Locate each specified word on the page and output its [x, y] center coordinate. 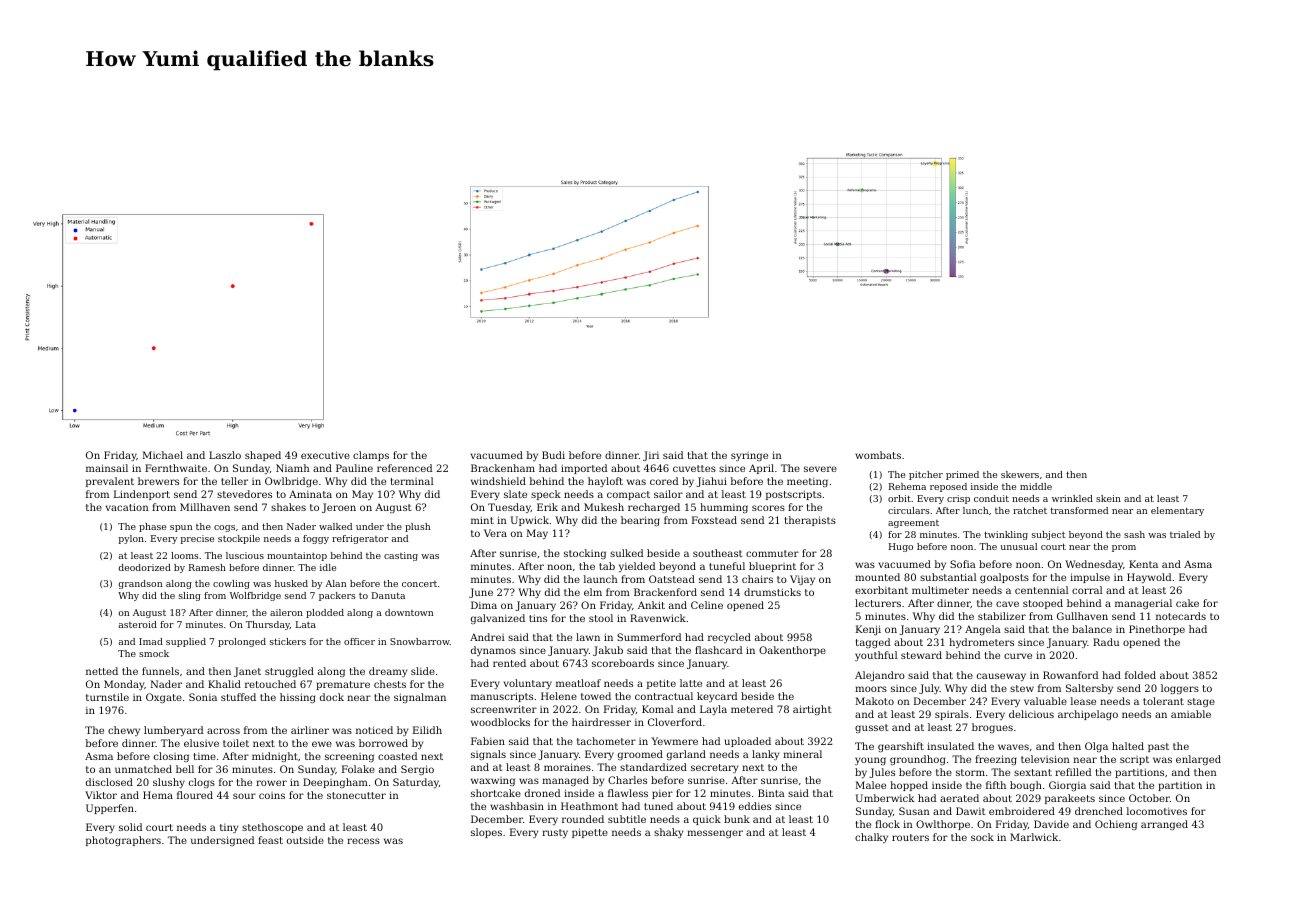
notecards [1181, 616]
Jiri [651, 456]
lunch [975, 510]
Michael [163, 455]
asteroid [138, 624]
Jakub [608, 651]
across [223, 731]
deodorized [145, 567]
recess [363, 841]
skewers [1020, 474]
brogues [992, 728]
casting [401, 556]
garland [686, 755]
